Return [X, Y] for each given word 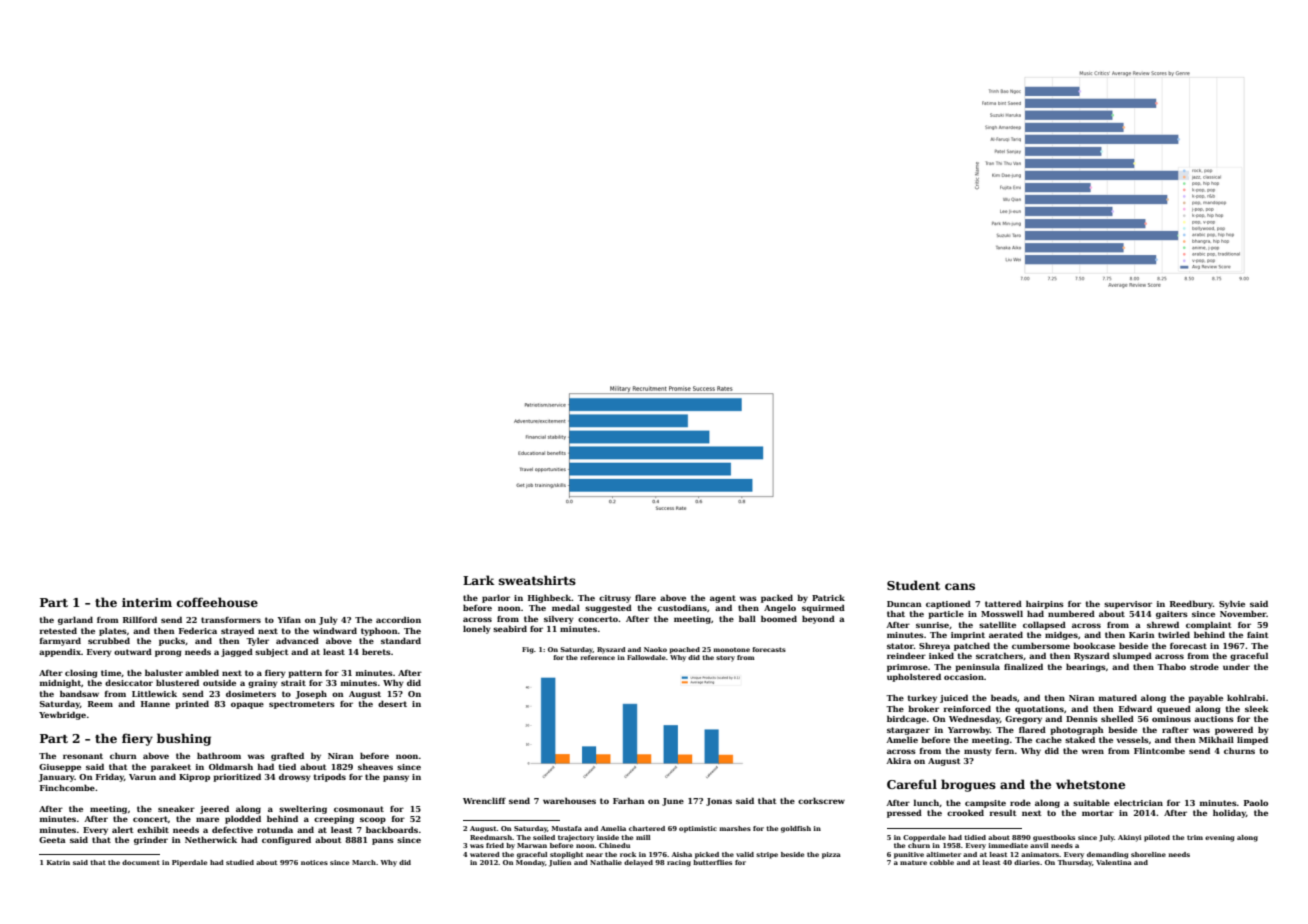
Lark [479, 580]
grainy [263, 684]
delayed [638, 863]
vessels [1133, 739]
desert [392, 703]
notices [314, 862]
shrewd [1163, 624]
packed [777, 598]
